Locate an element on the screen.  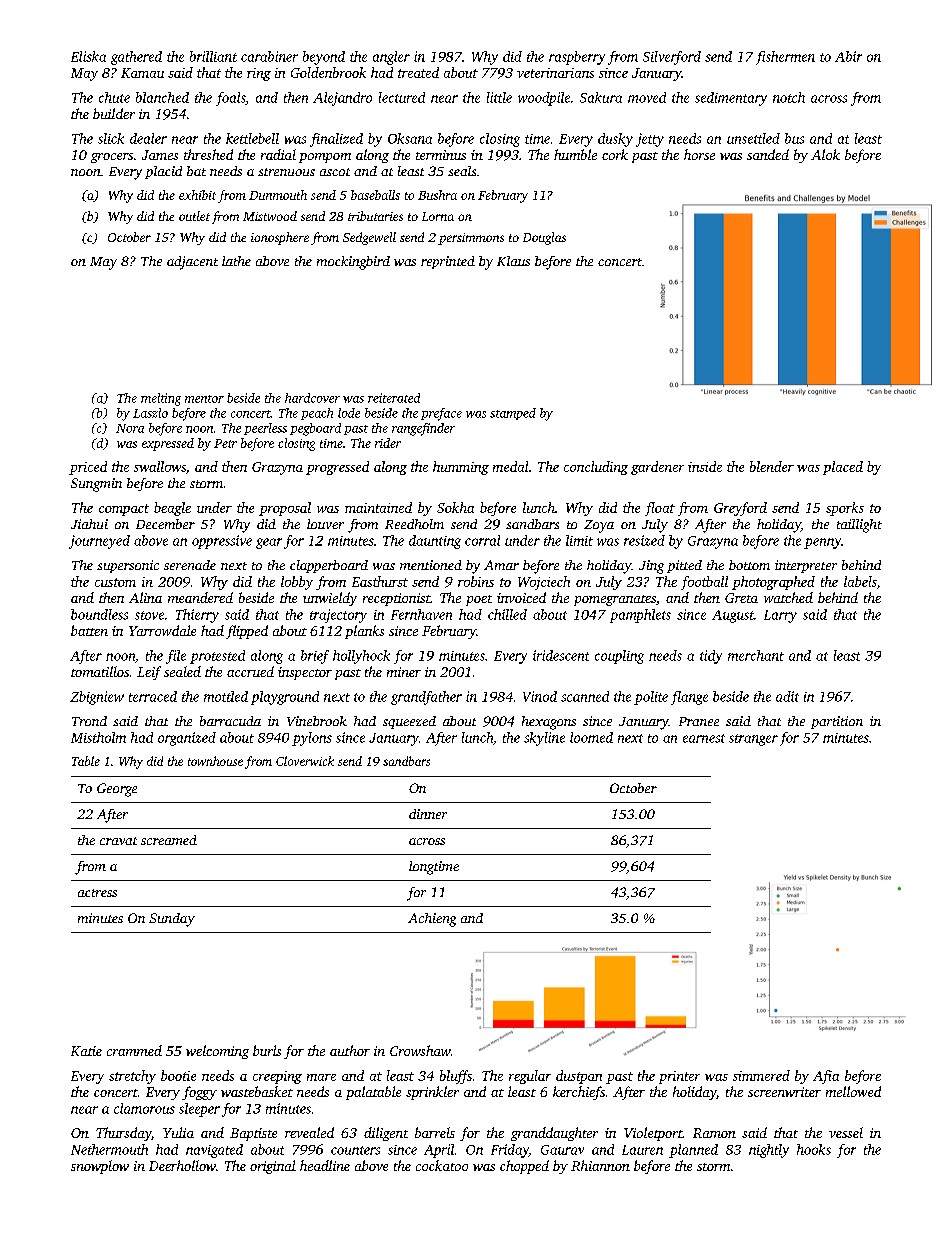
Bushra is located at coordinates (437, 195).
